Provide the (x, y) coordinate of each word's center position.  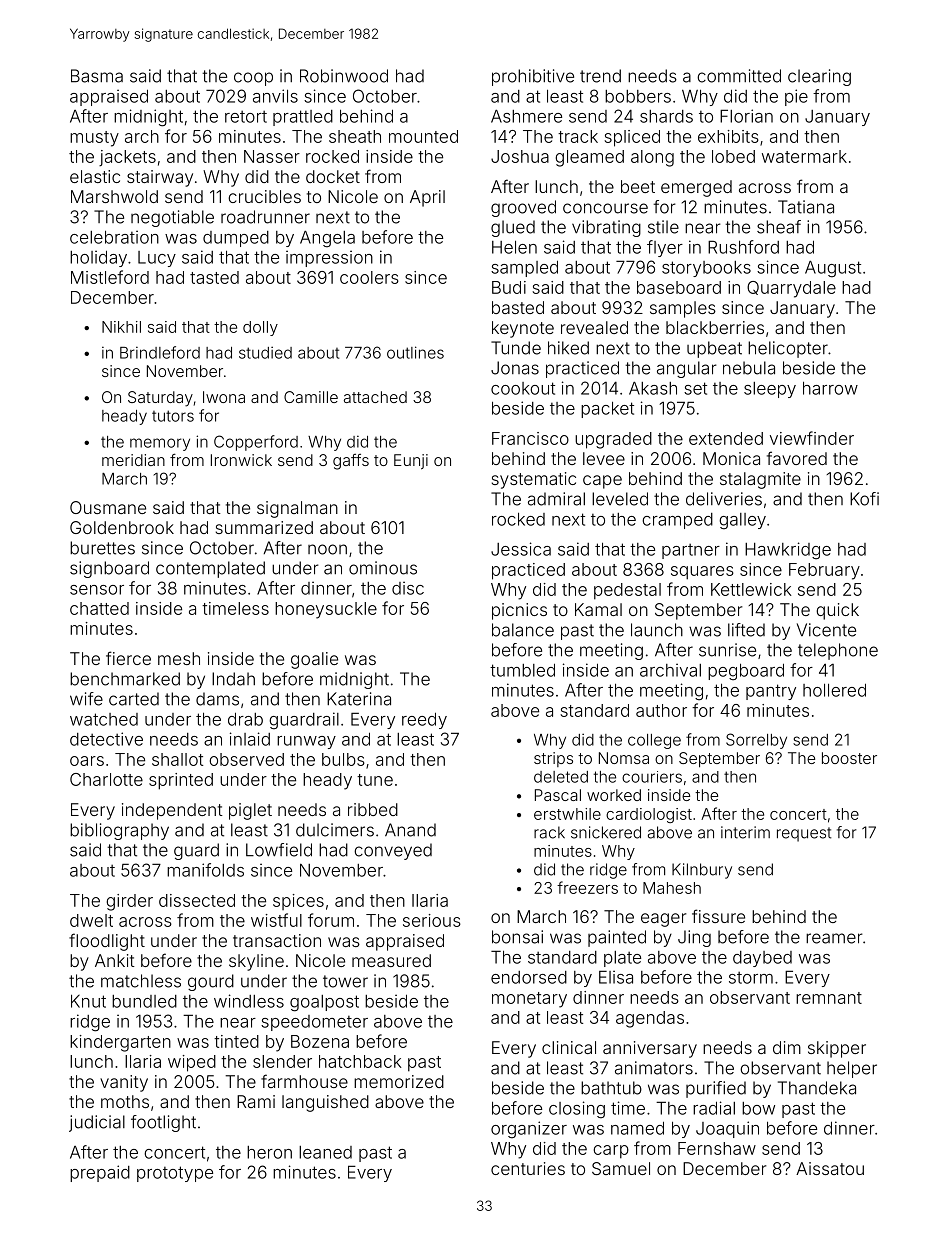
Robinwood (344, 76)
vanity (124, 1083)
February (824, 571)
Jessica (521, 549)
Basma (97, 76)
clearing (819, 77)
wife (86, 699)
